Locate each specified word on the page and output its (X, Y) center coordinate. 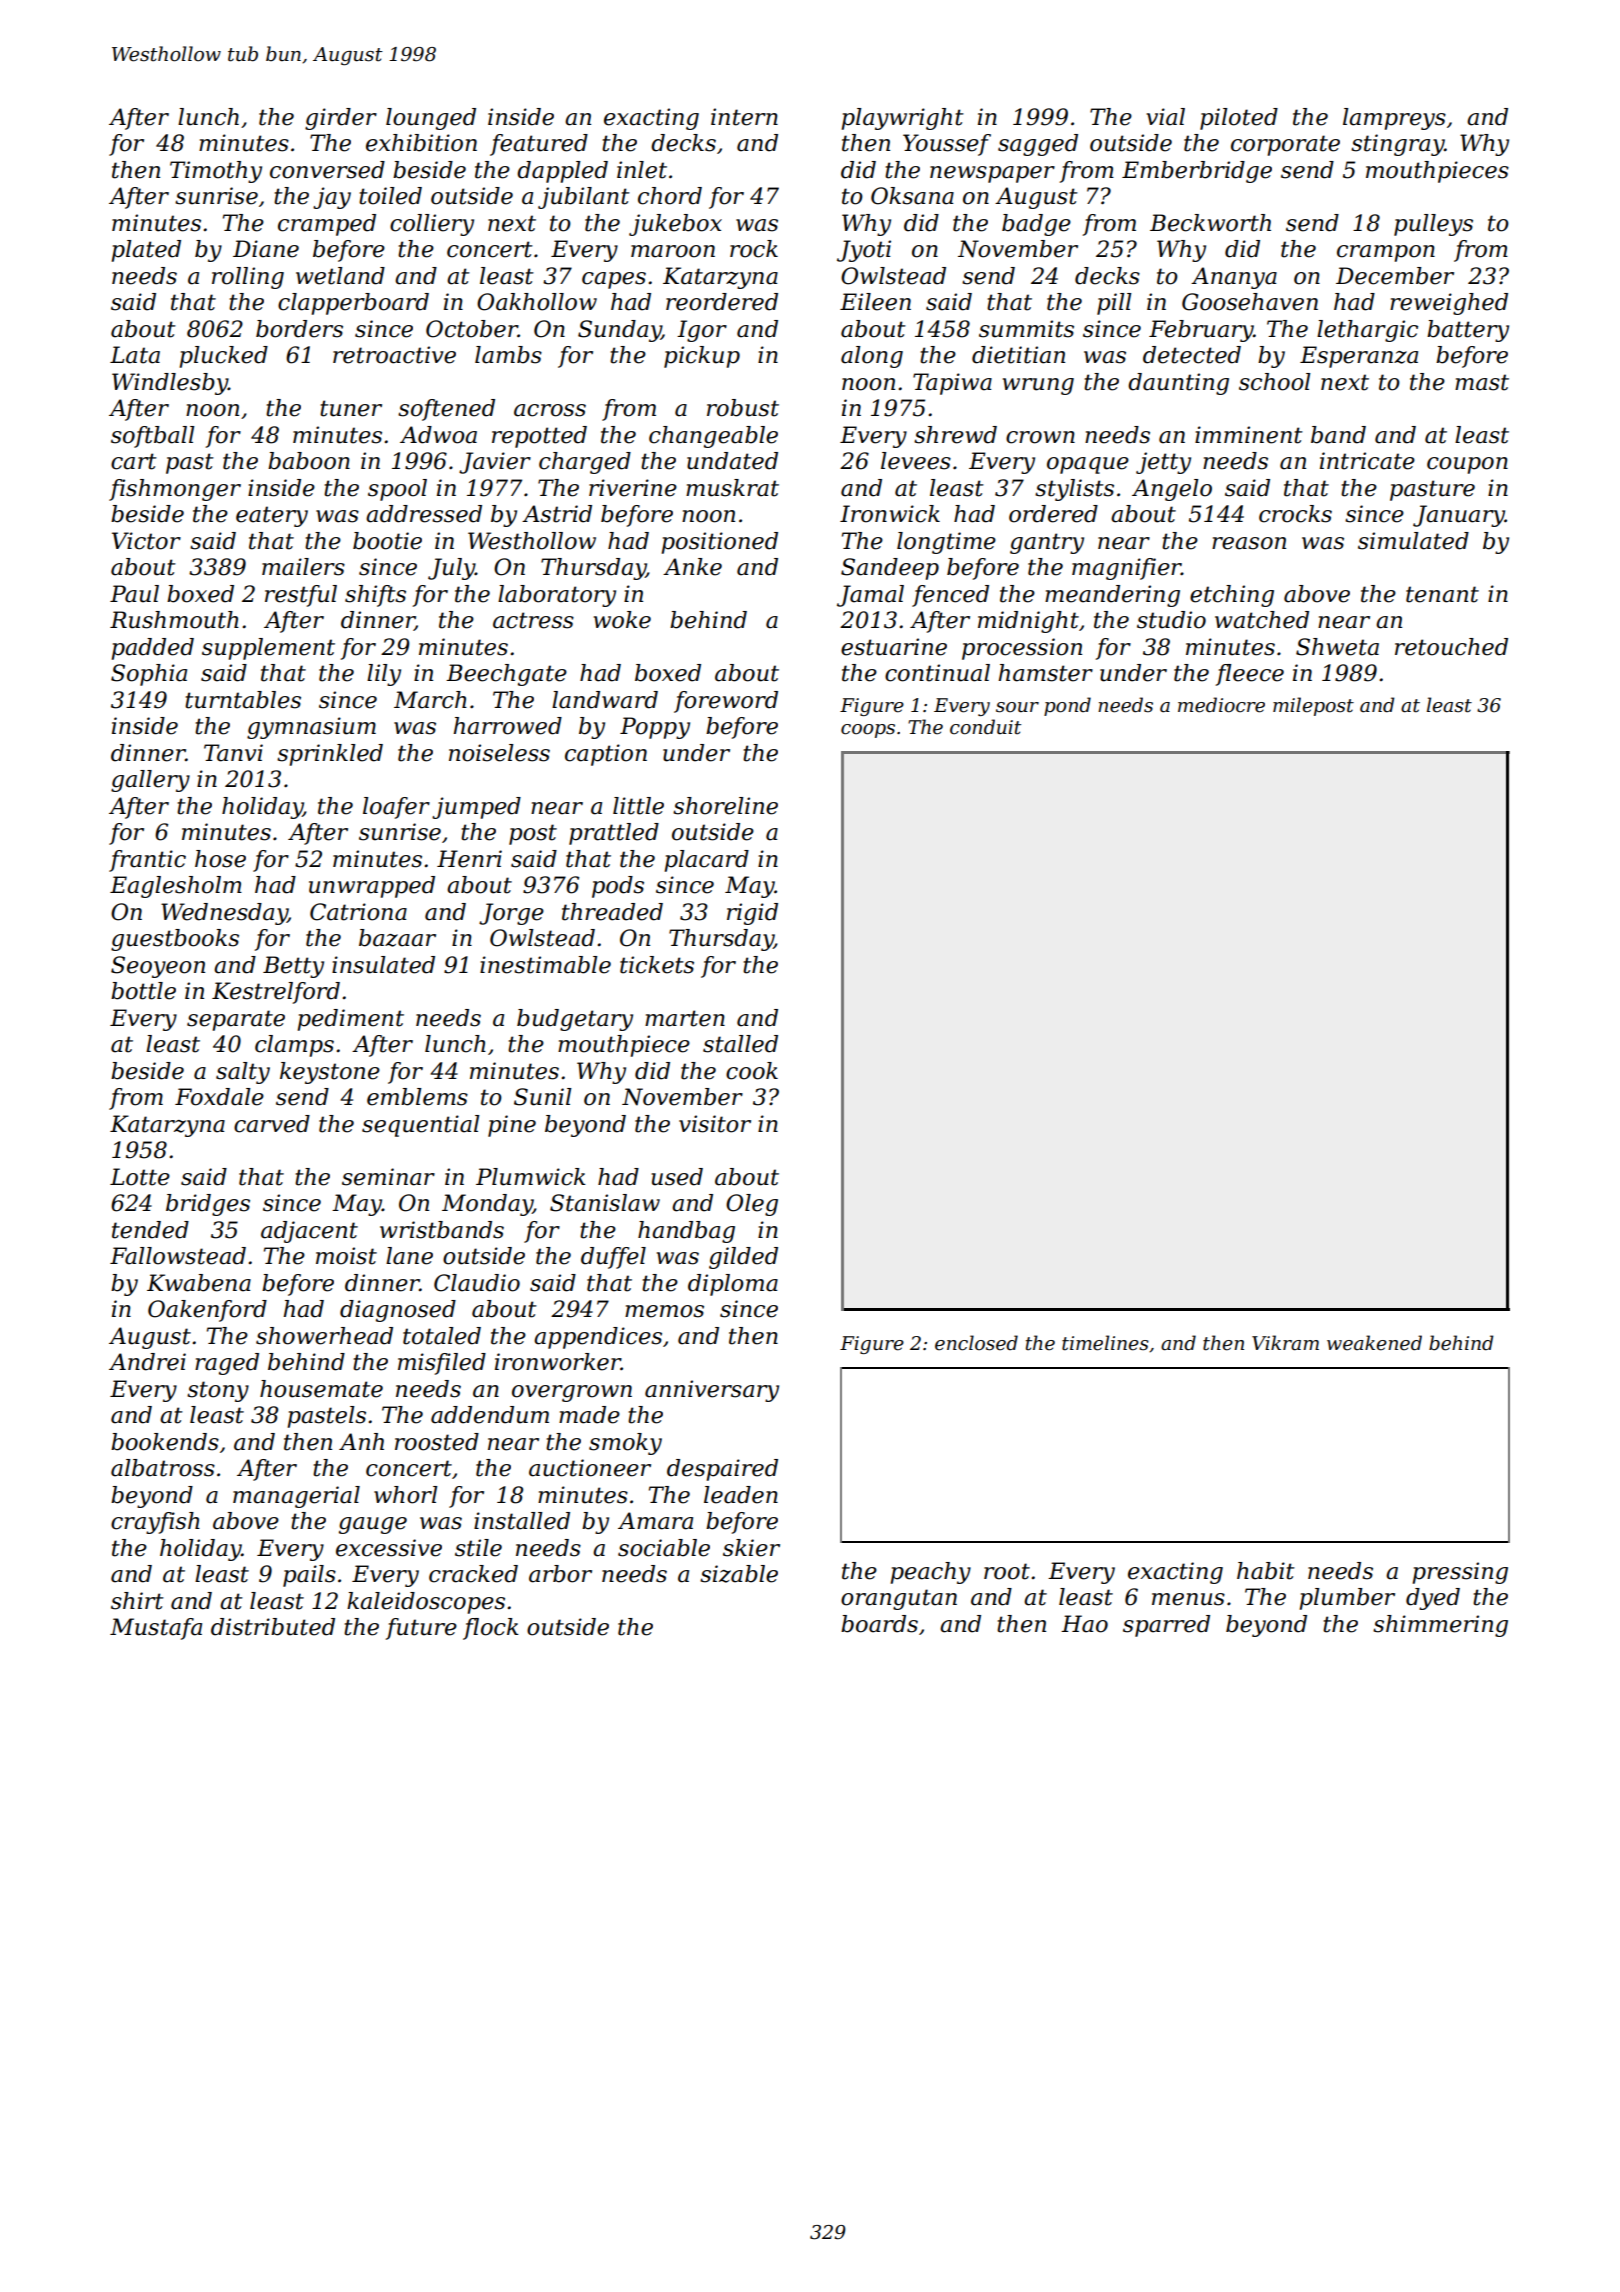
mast (1482, 382)
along (872, 357)
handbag (686, 1232)
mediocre (1221, 705)
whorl (405, 1495)
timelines (1105, 1343)
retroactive (394, 355)
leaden (741, 1495)
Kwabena (199, 1283)
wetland (340, 276)
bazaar (397, 938)
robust (743, 408)
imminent (1249, 435)
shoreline (725, 806)
